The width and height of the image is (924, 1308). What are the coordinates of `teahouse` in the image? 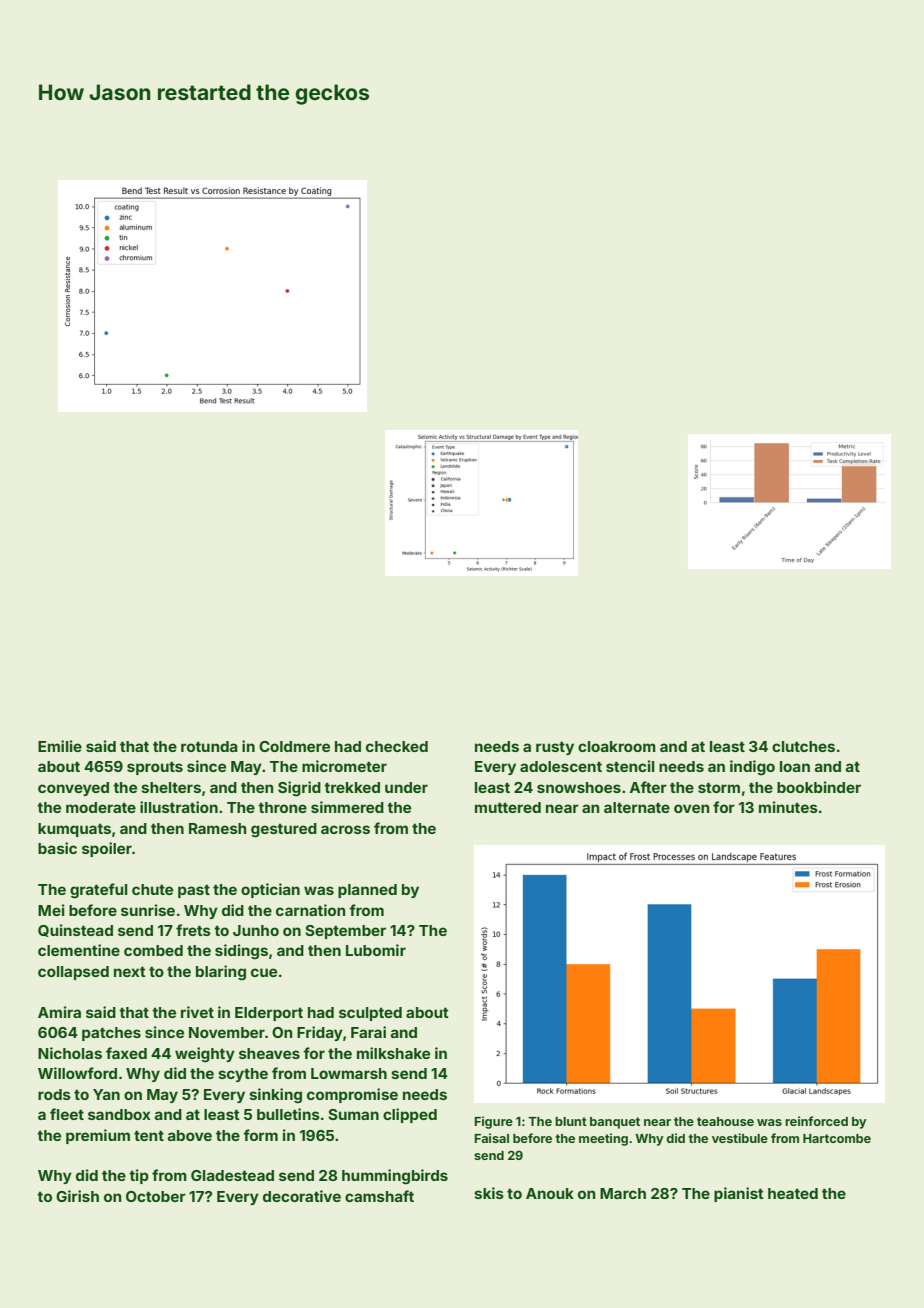 It's located at (725, 1121).
